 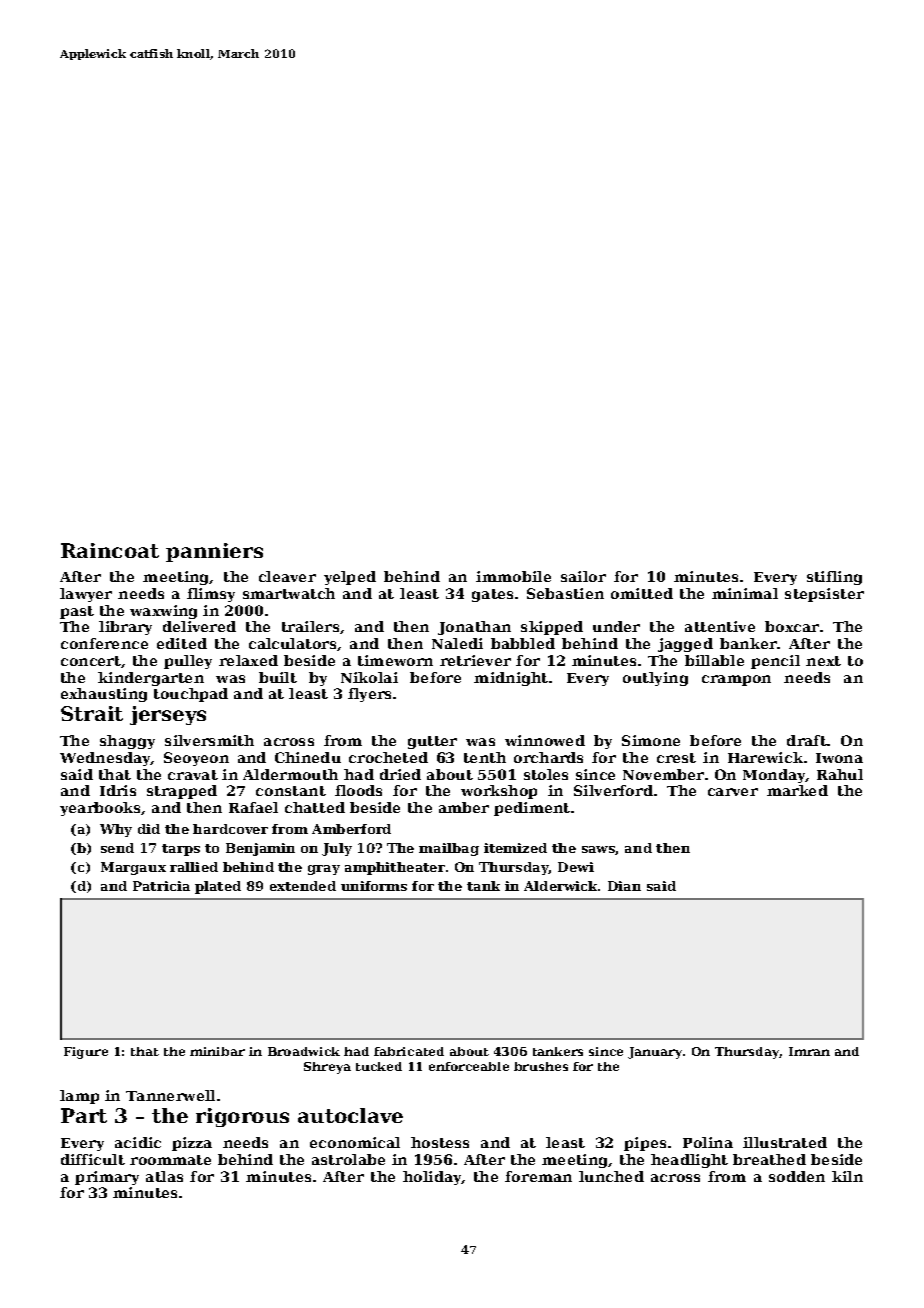 I want to click on tucked, so click(x=379, y=1066).
